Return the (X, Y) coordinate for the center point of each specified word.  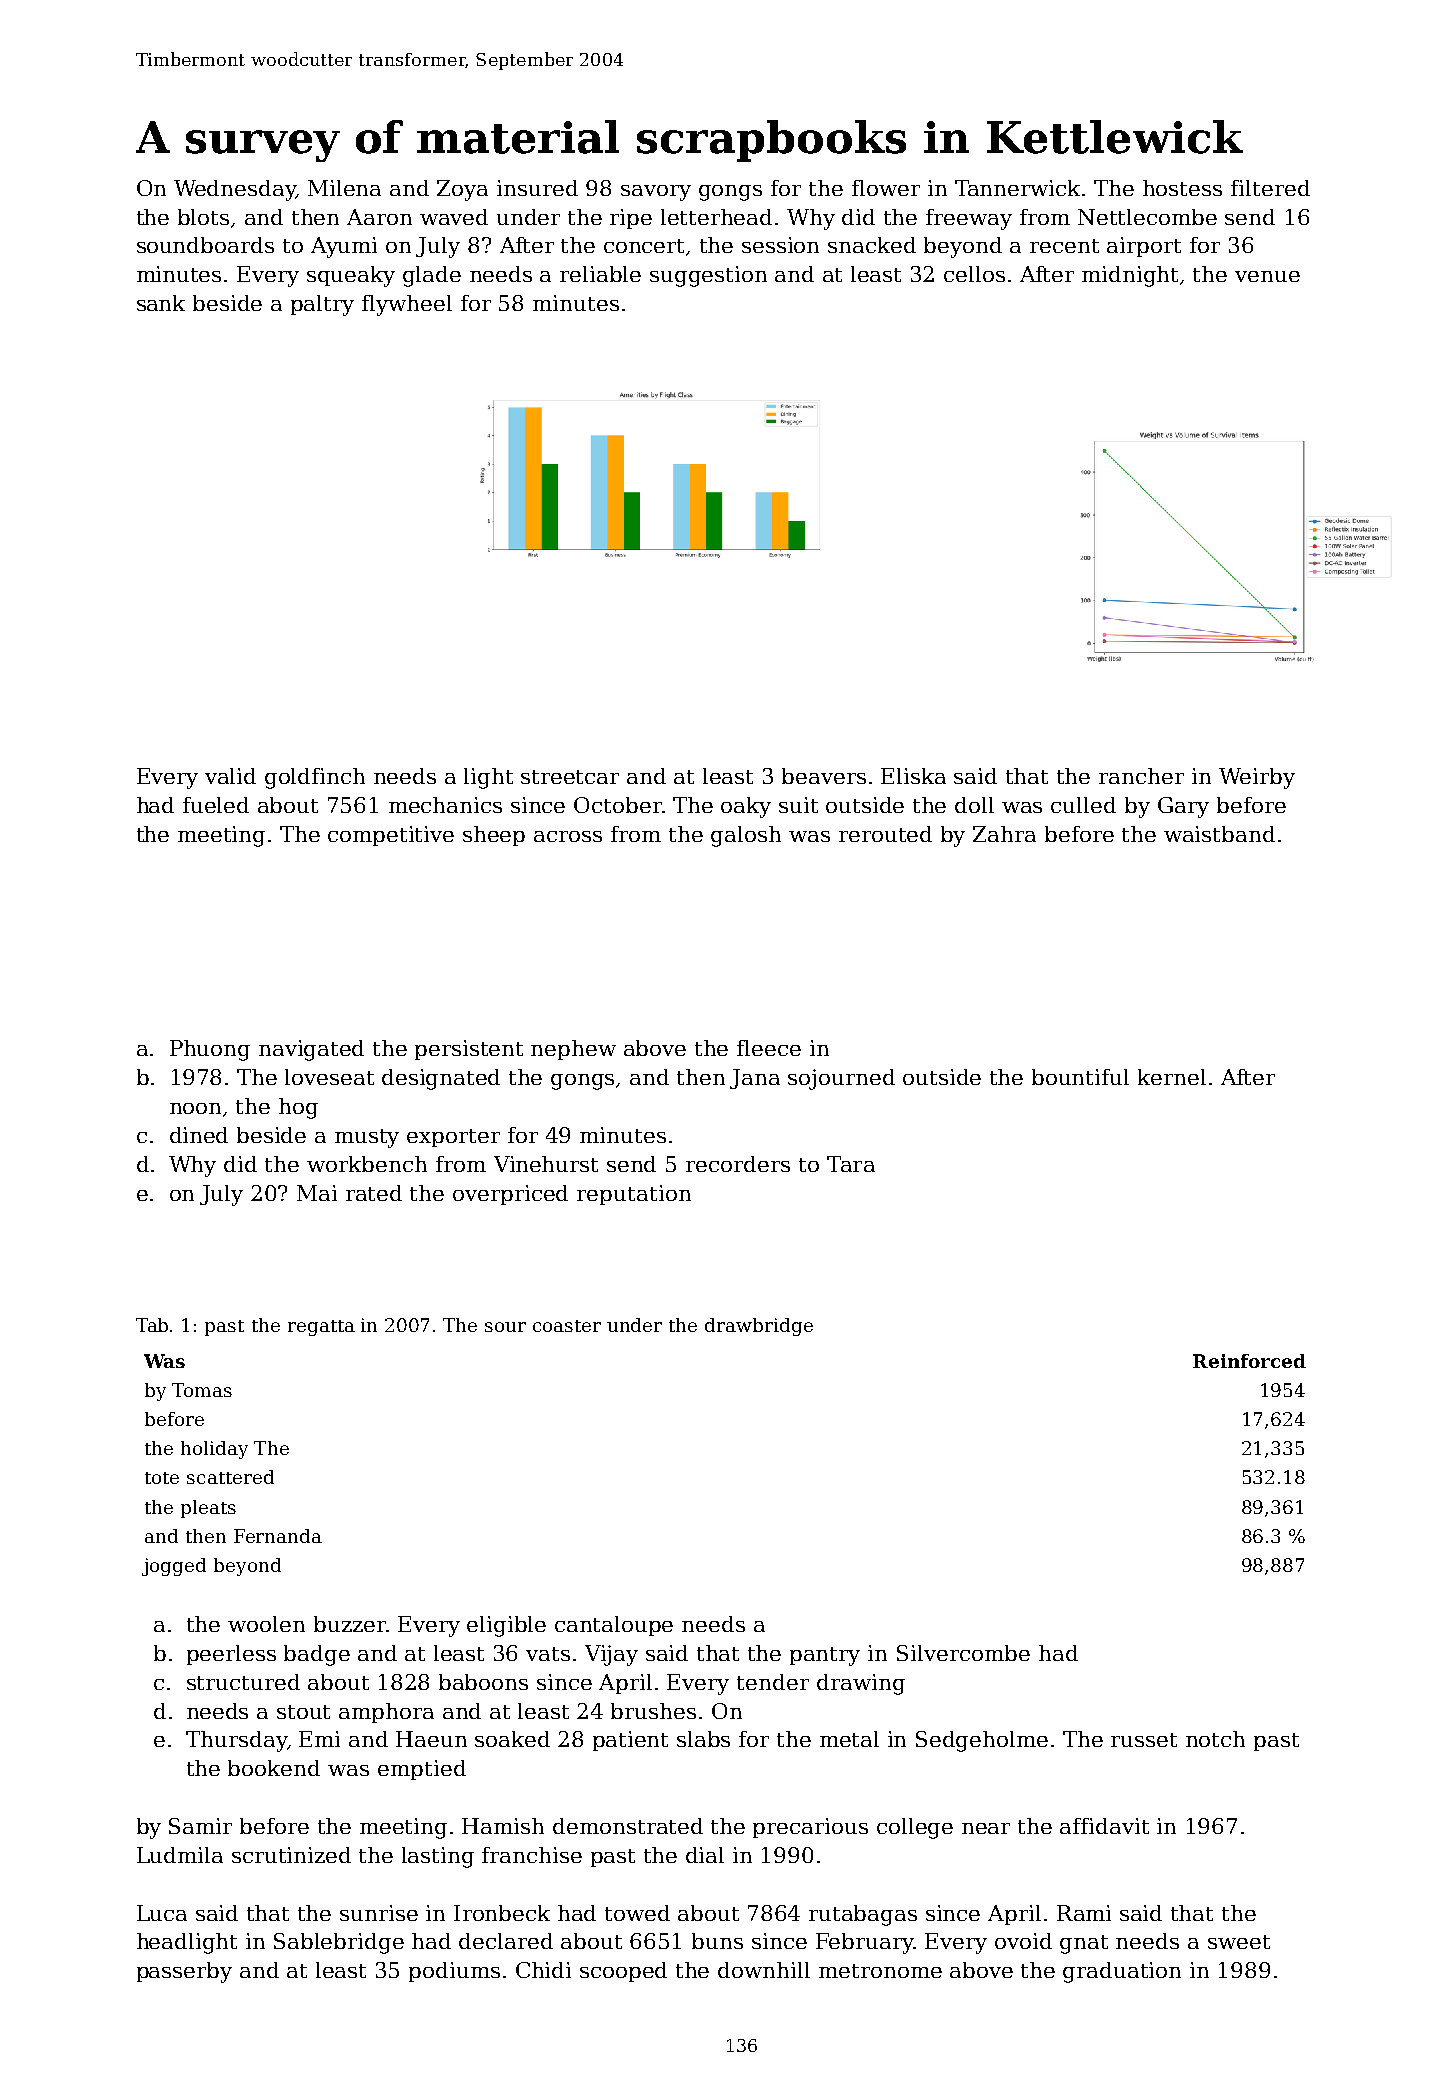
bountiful (1080, 1077)
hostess (1182, 188)
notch (1215, 1739)
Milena (344, 188)
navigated (311, 1050)
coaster (567, 1326)
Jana (755, 1079)
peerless (231, 1655)
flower (886, 188)
